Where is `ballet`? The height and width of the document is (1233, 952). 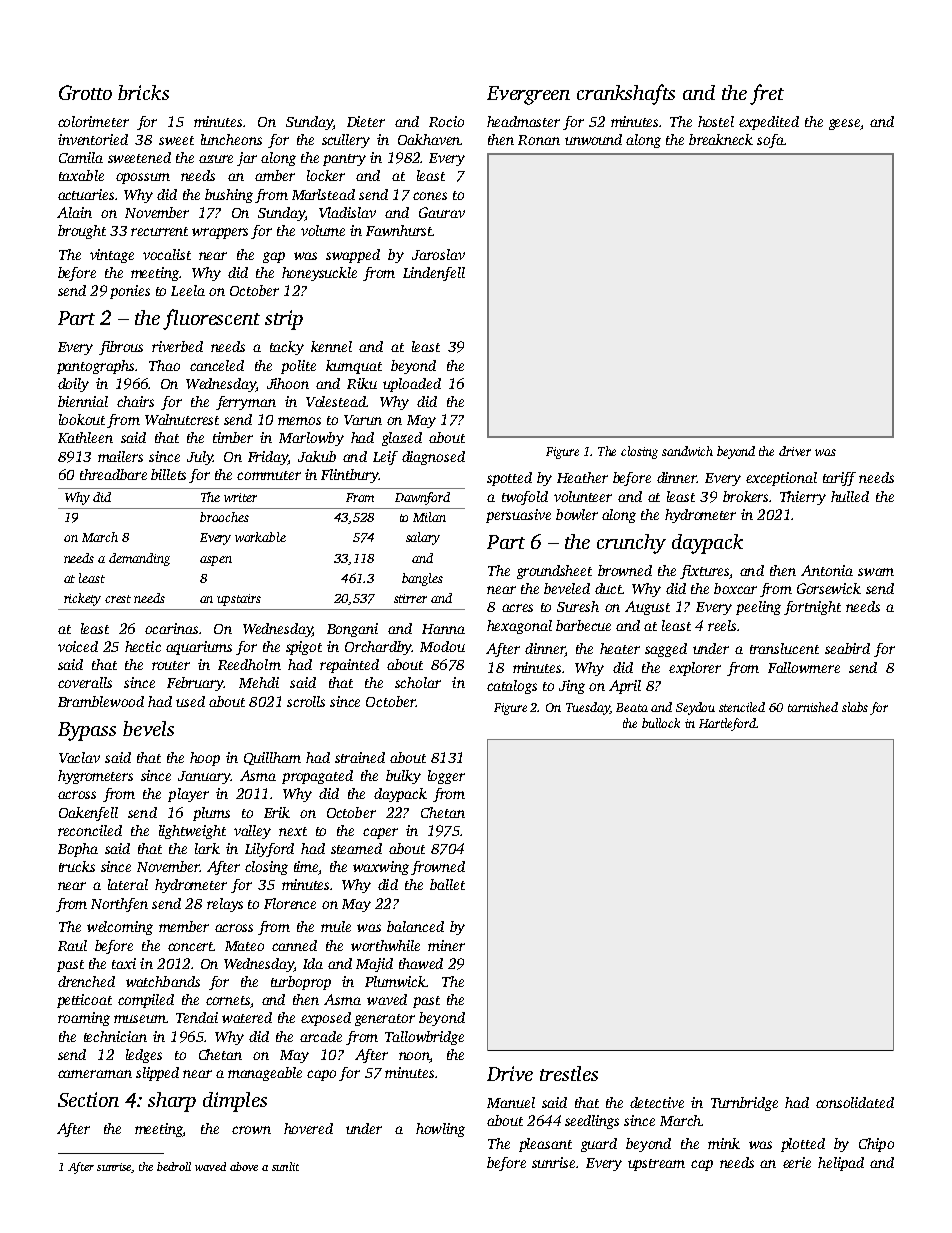
ballet is located at coordinates (447, 884).
